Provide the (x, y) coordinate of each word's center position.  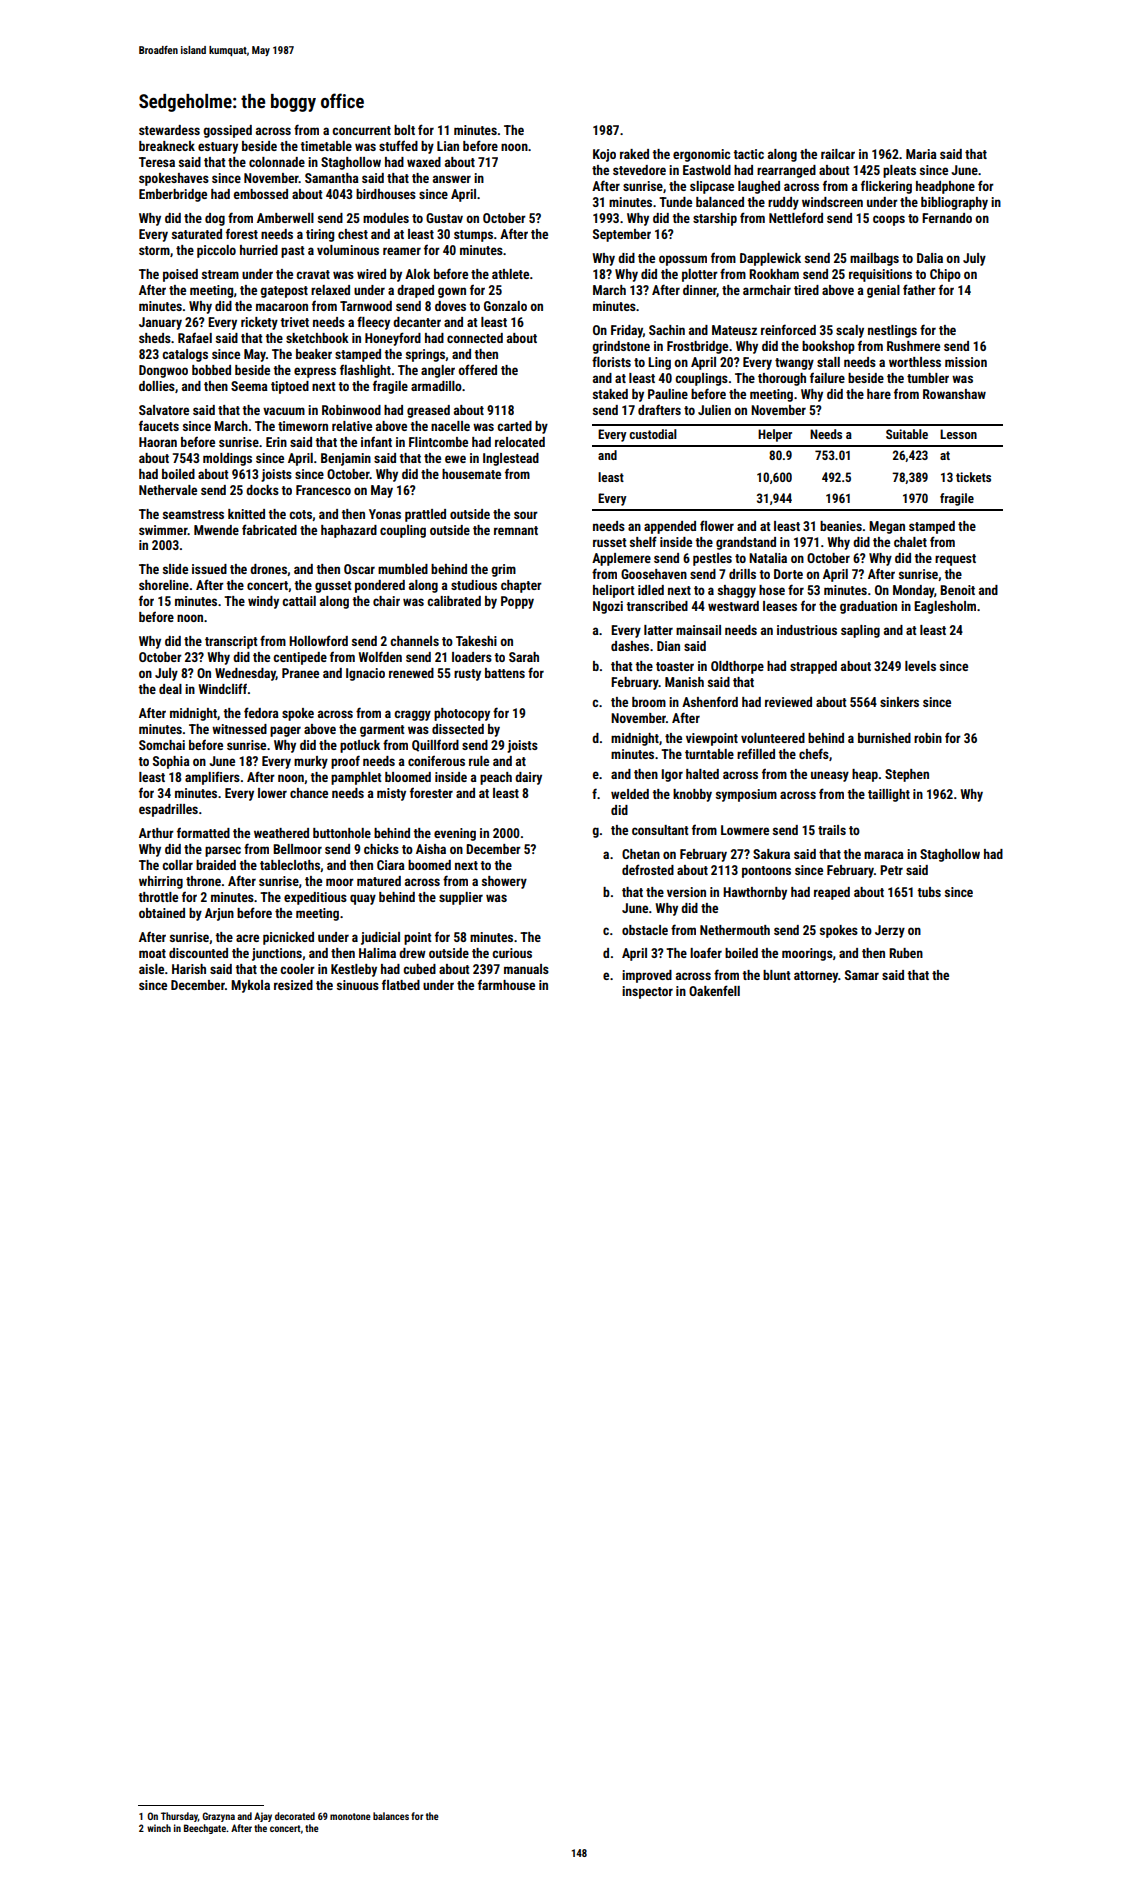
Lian (448, 146)
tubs (929, 892)
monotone (350, 1816)
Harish (189, 969)
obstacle (645, 930)
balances (391, 1816)
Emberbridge (173, 195)
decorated (295, 1816)
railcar (838, 154)
